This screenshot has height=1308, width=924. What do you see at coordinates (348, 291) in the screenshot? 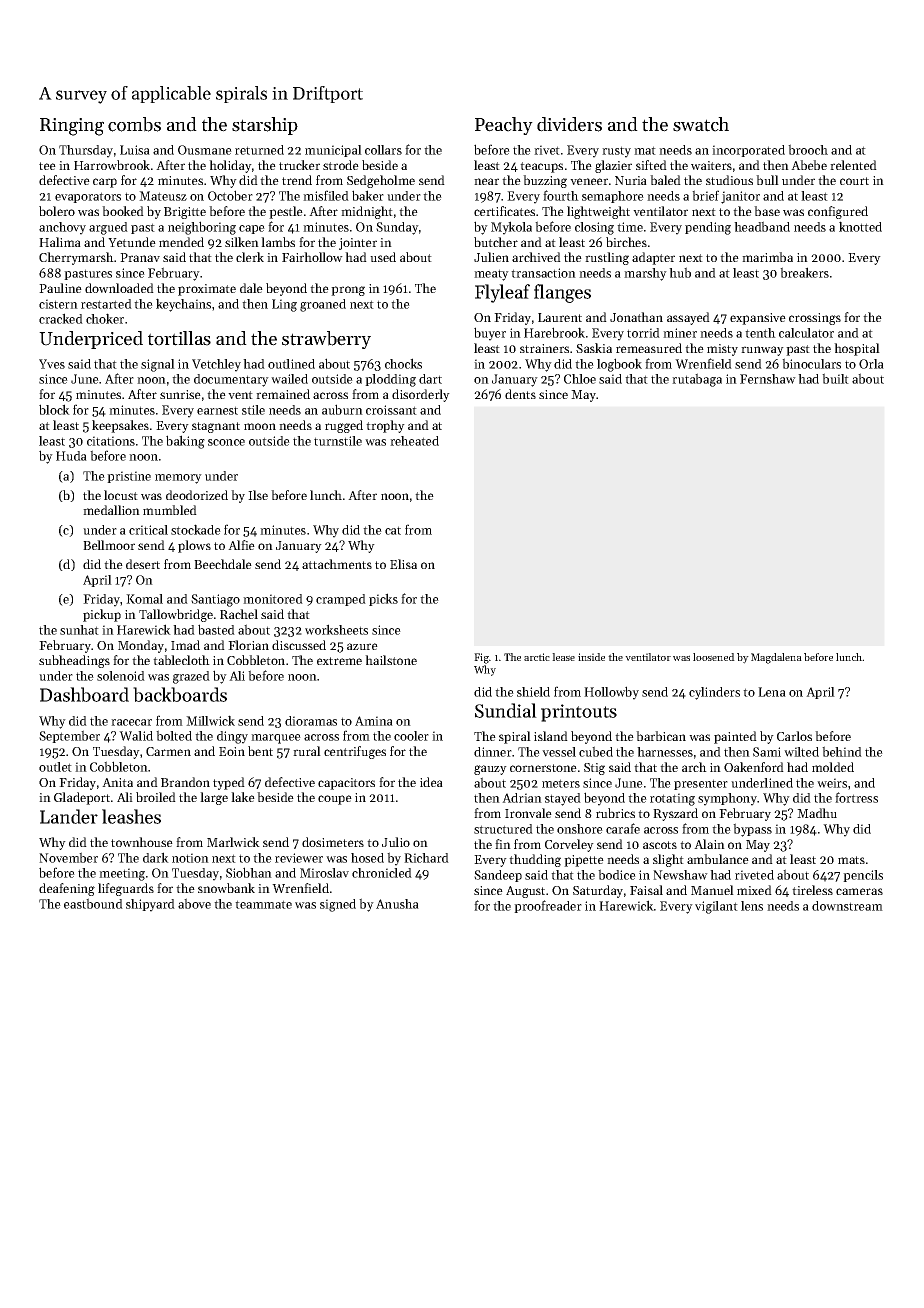
I see `prong` at bounding box center [348, 291].
